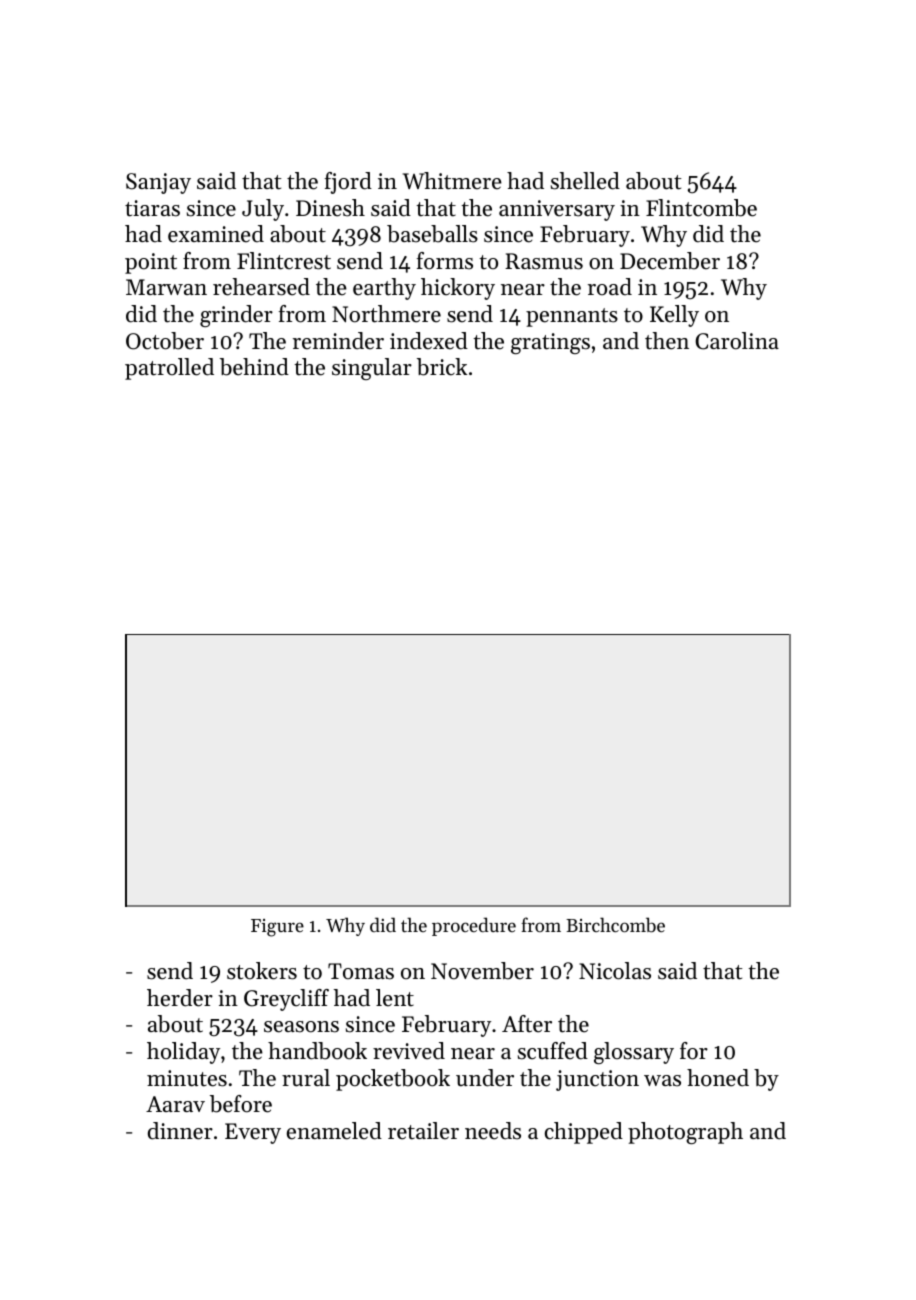 The image size is (916, 1300). Describe the element at coordinates (685, 1133) in the document. I see `photograph` at that location.
